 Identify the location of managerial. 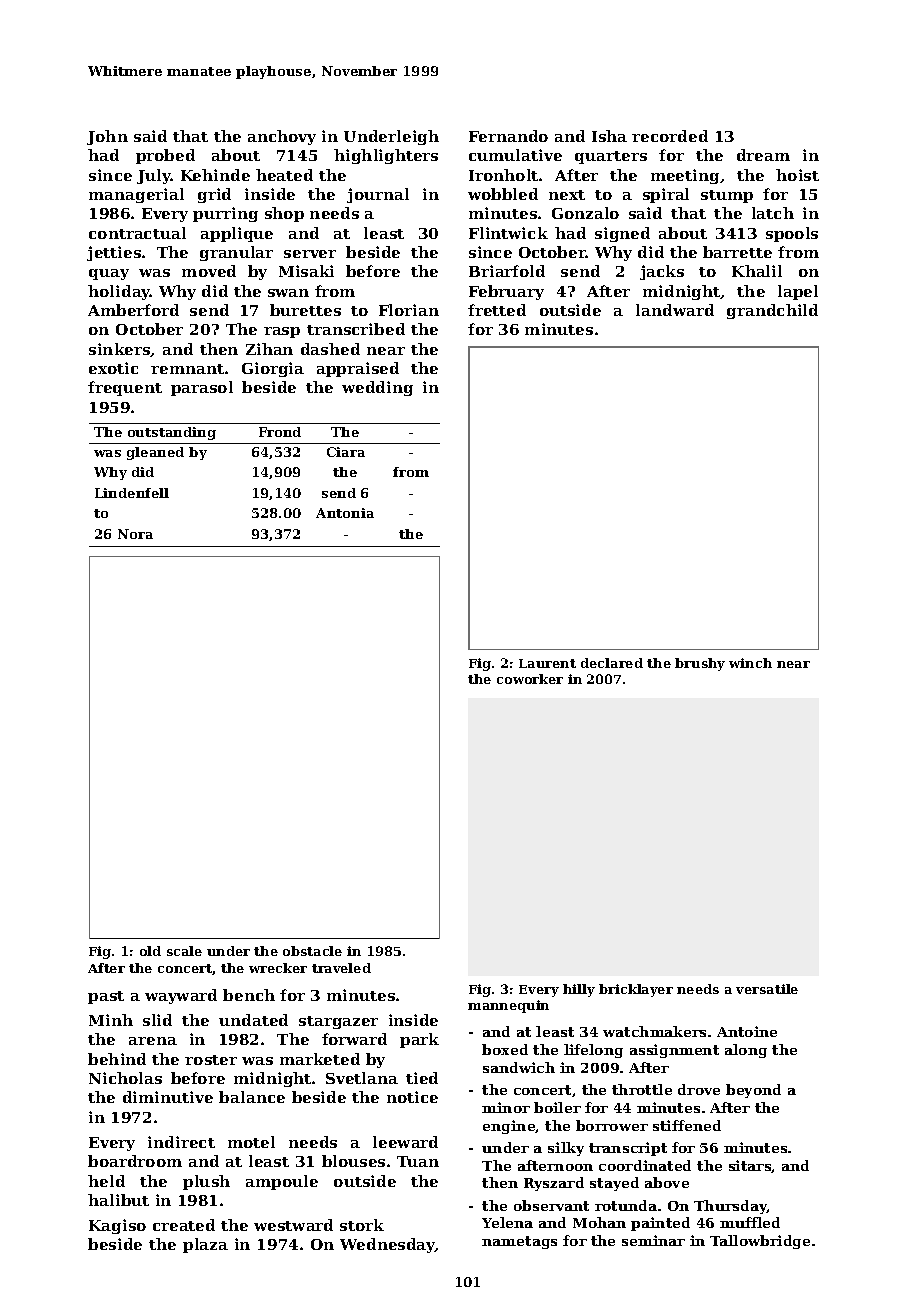
(136, 195).
